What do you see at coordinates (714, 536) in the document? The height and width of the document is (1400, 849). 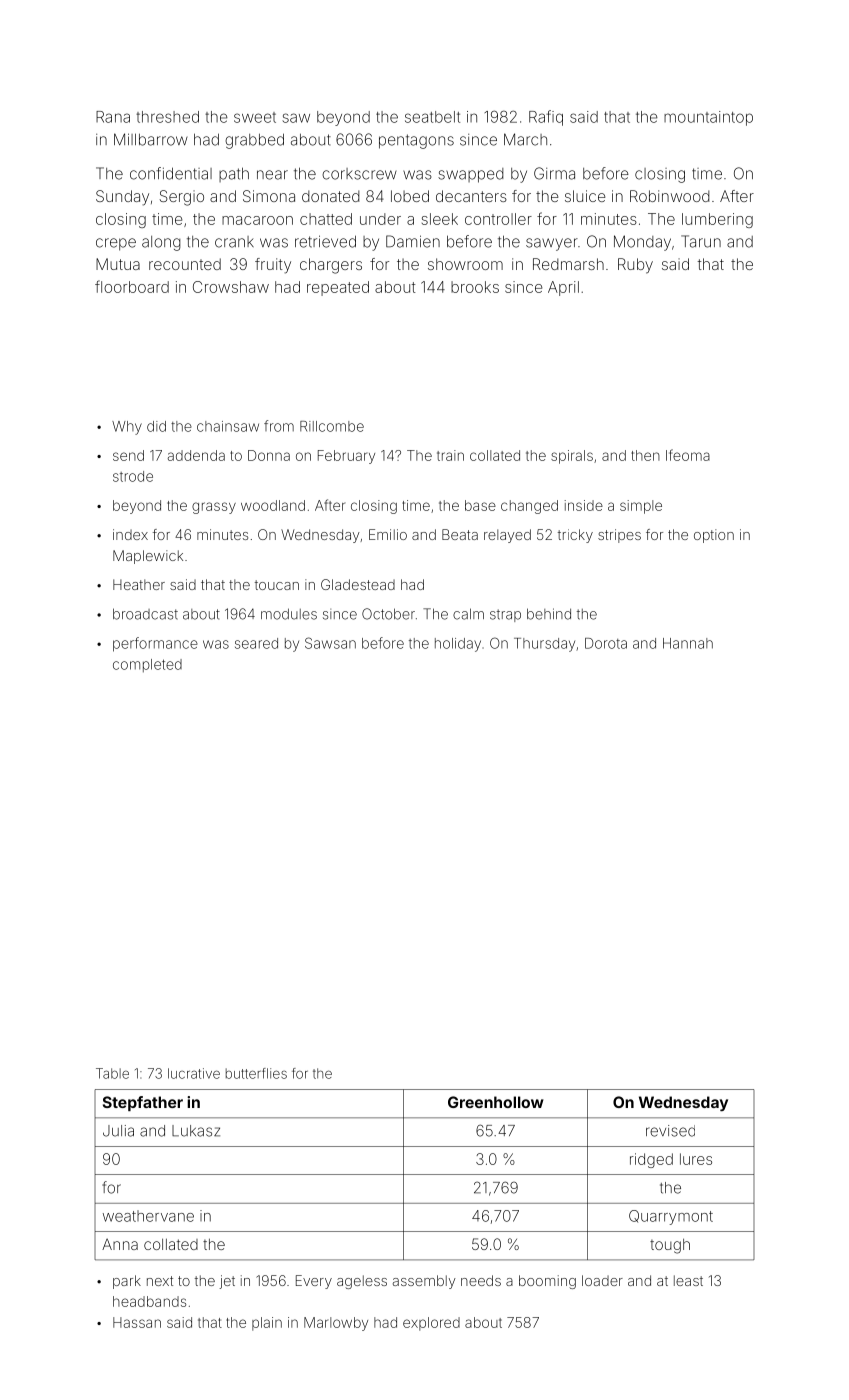 I see `option` at bounding box center [714, 536].
